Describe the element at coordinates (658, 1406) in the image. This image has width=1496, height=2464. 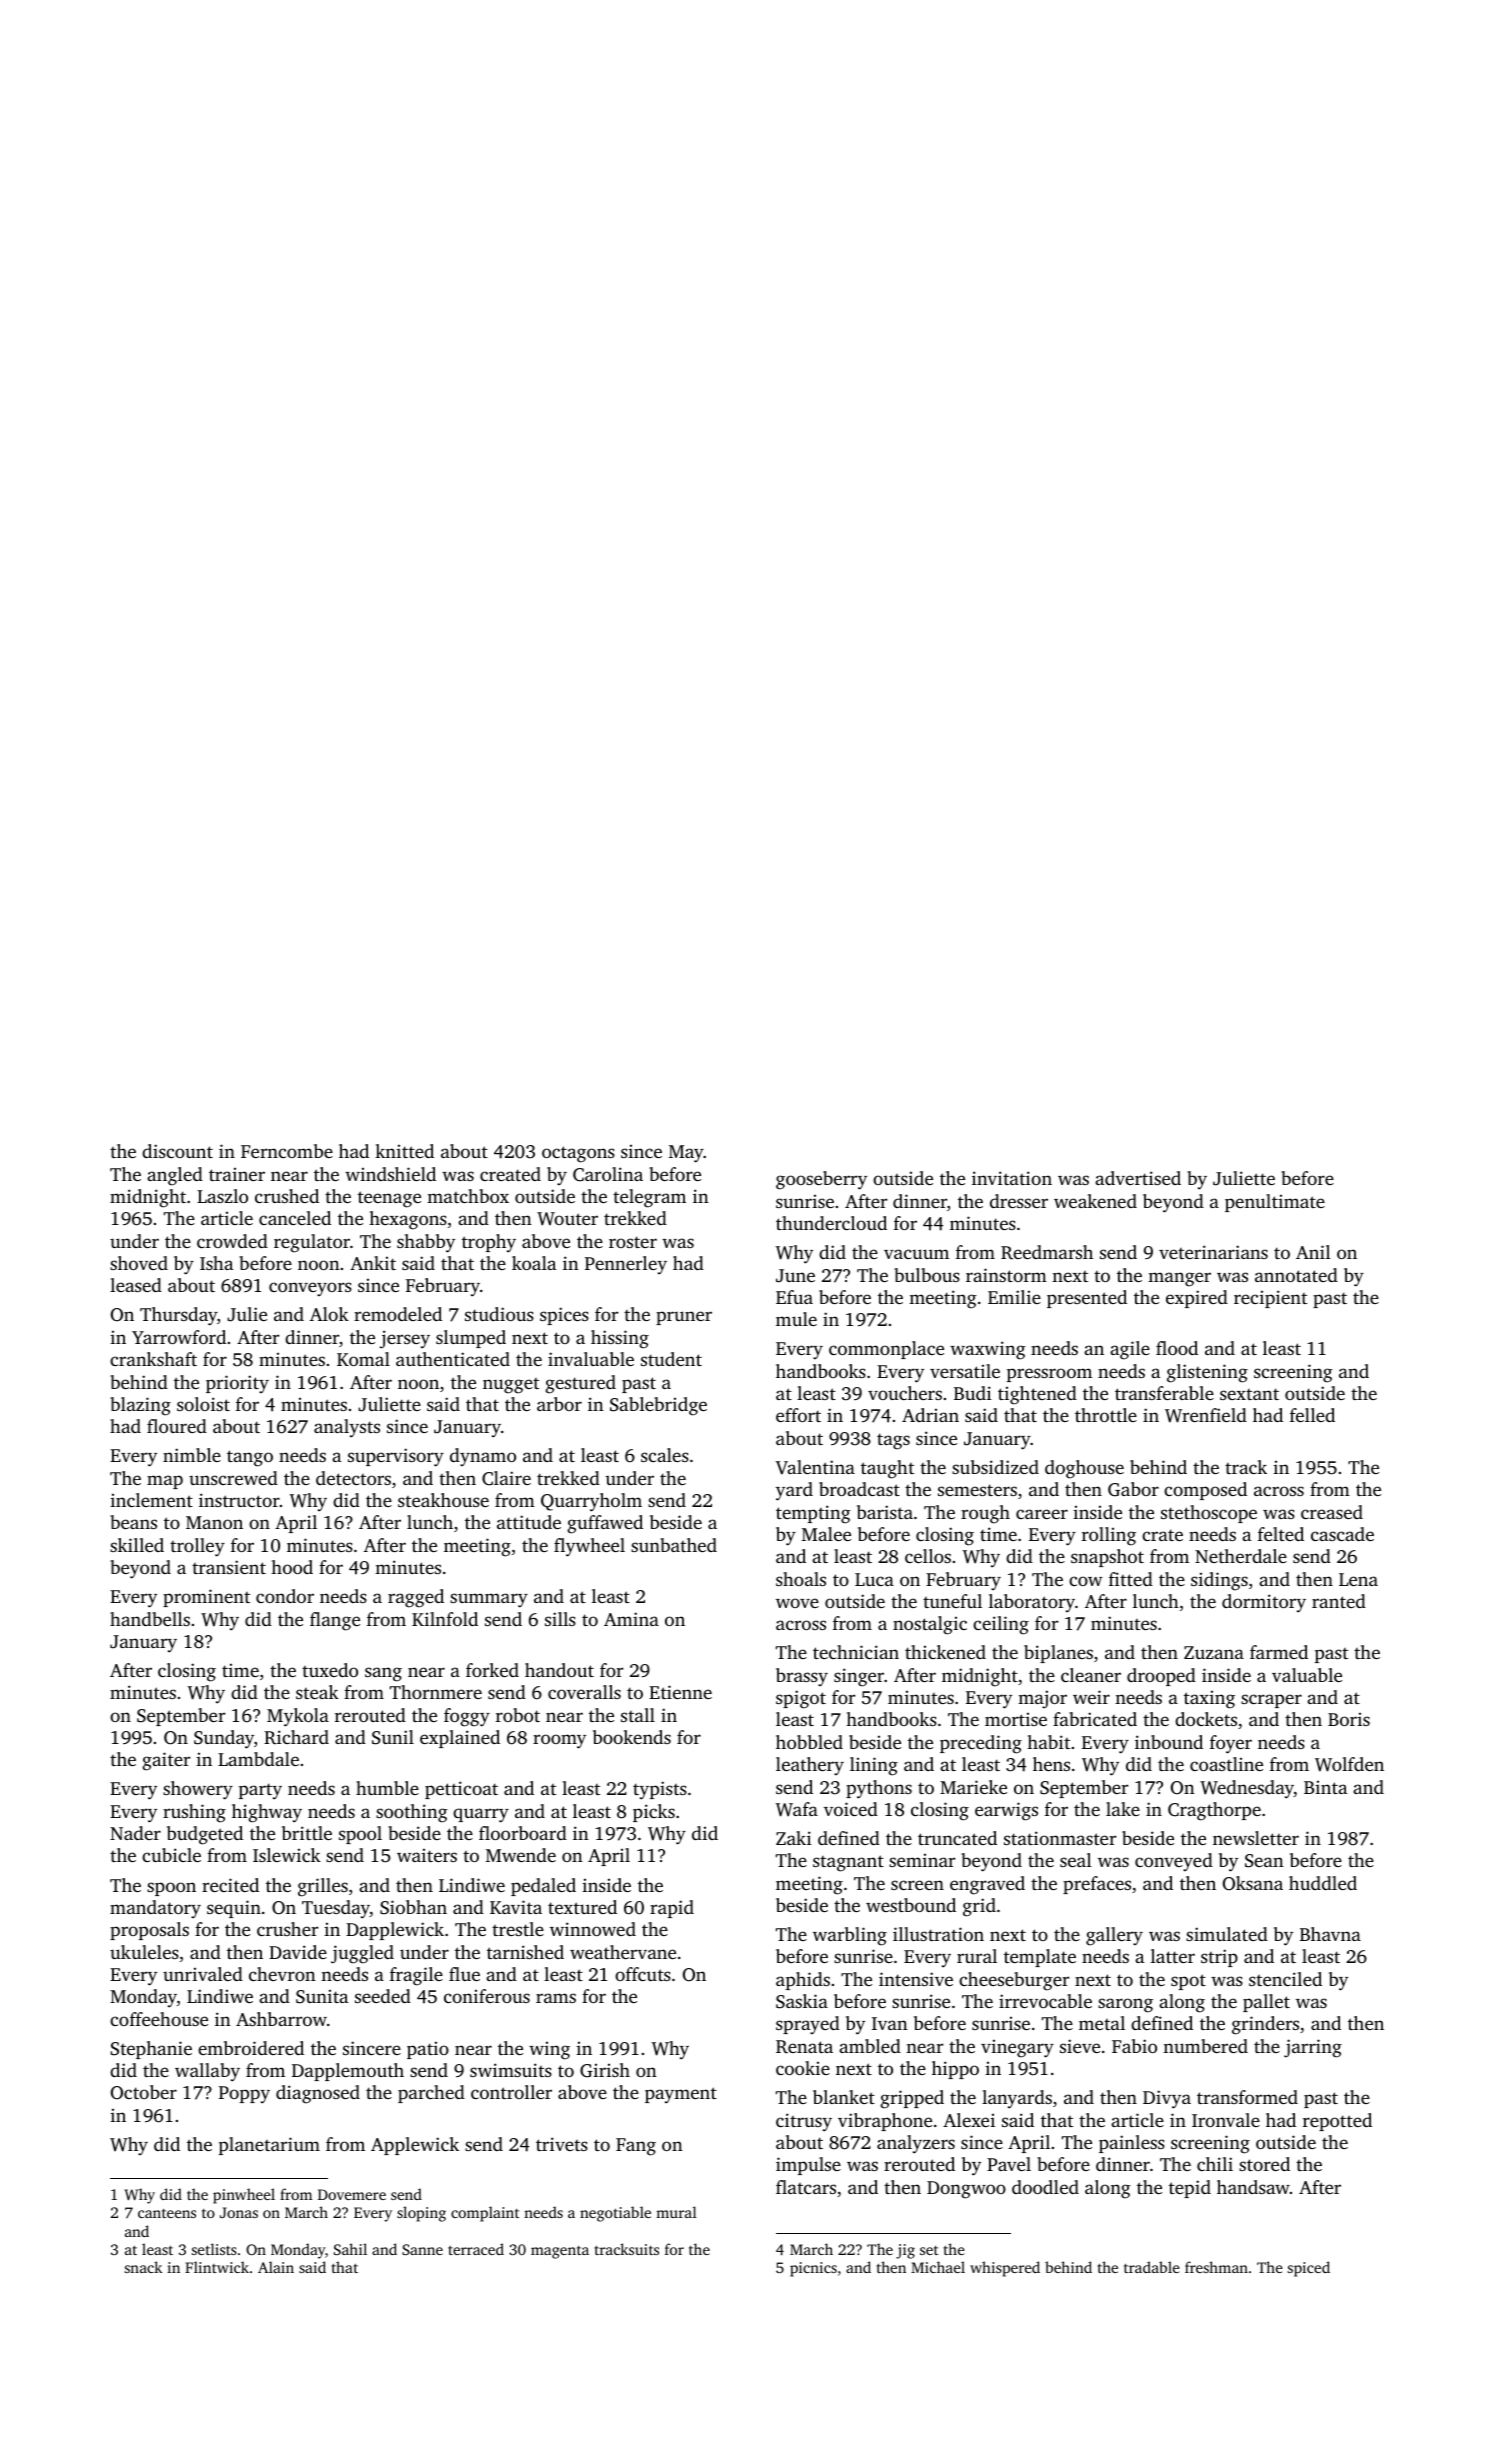
I see `Sablebridge` at that location.
